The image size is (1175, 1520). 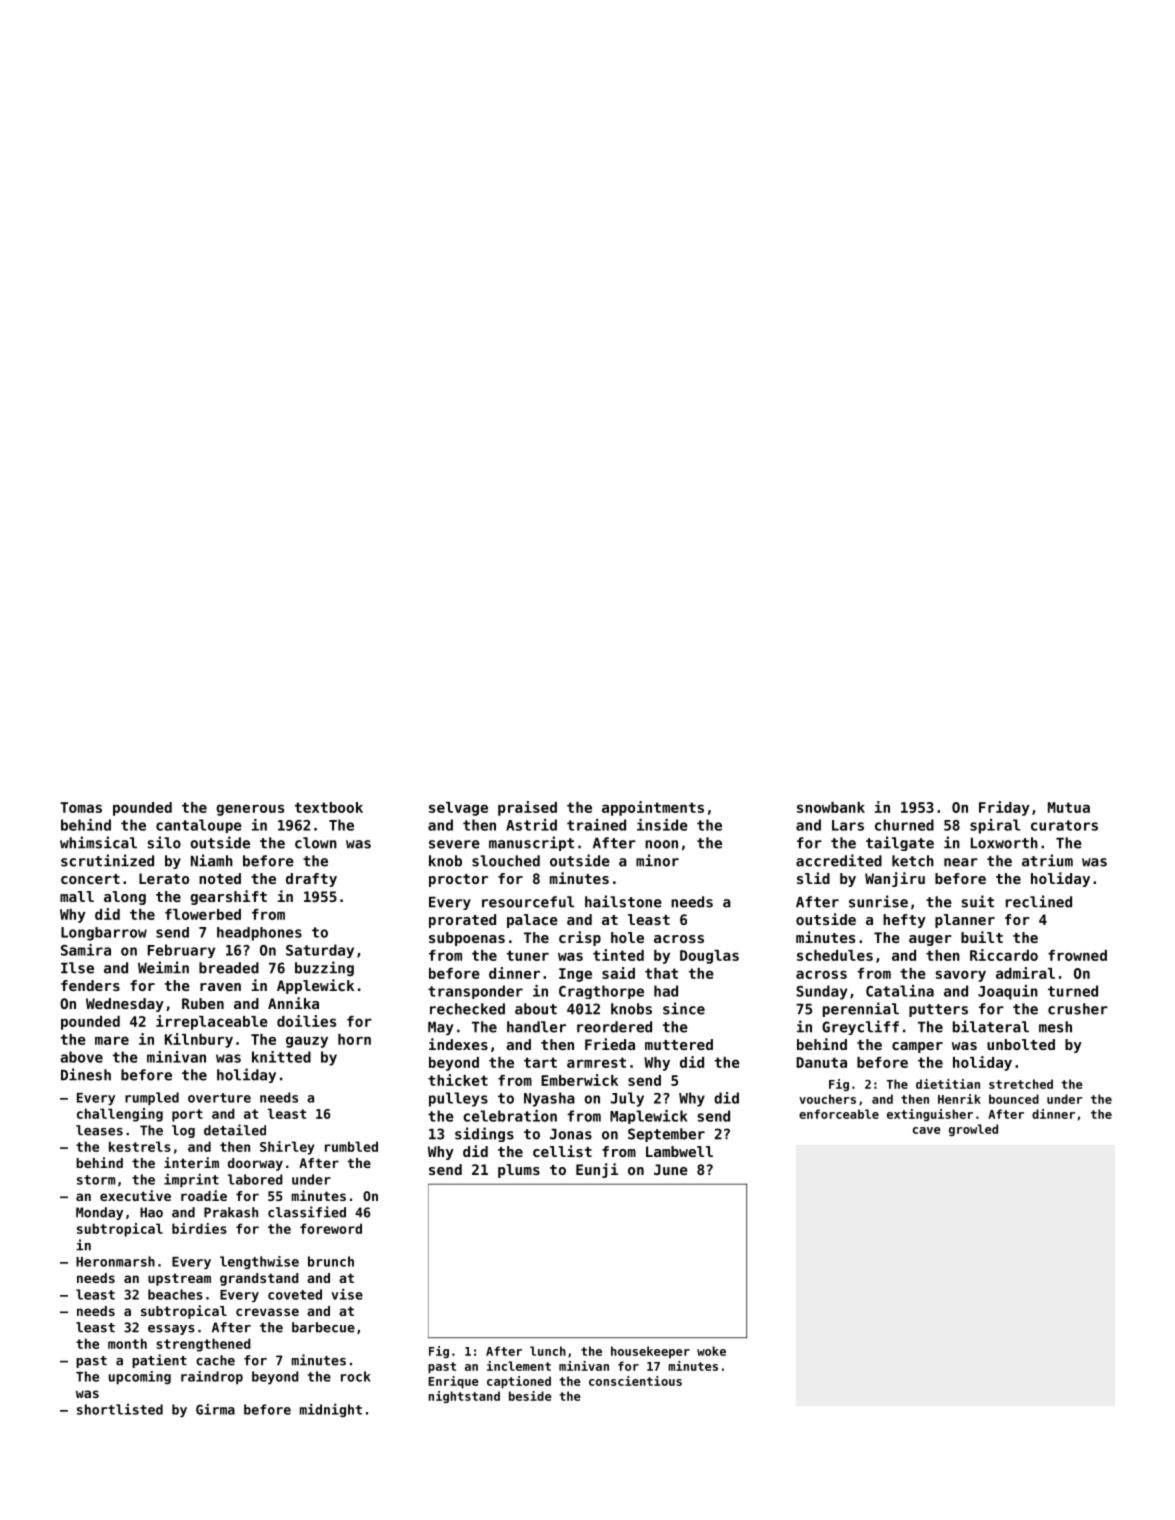 I want to click on growled, so click(x=973, y=1130).
